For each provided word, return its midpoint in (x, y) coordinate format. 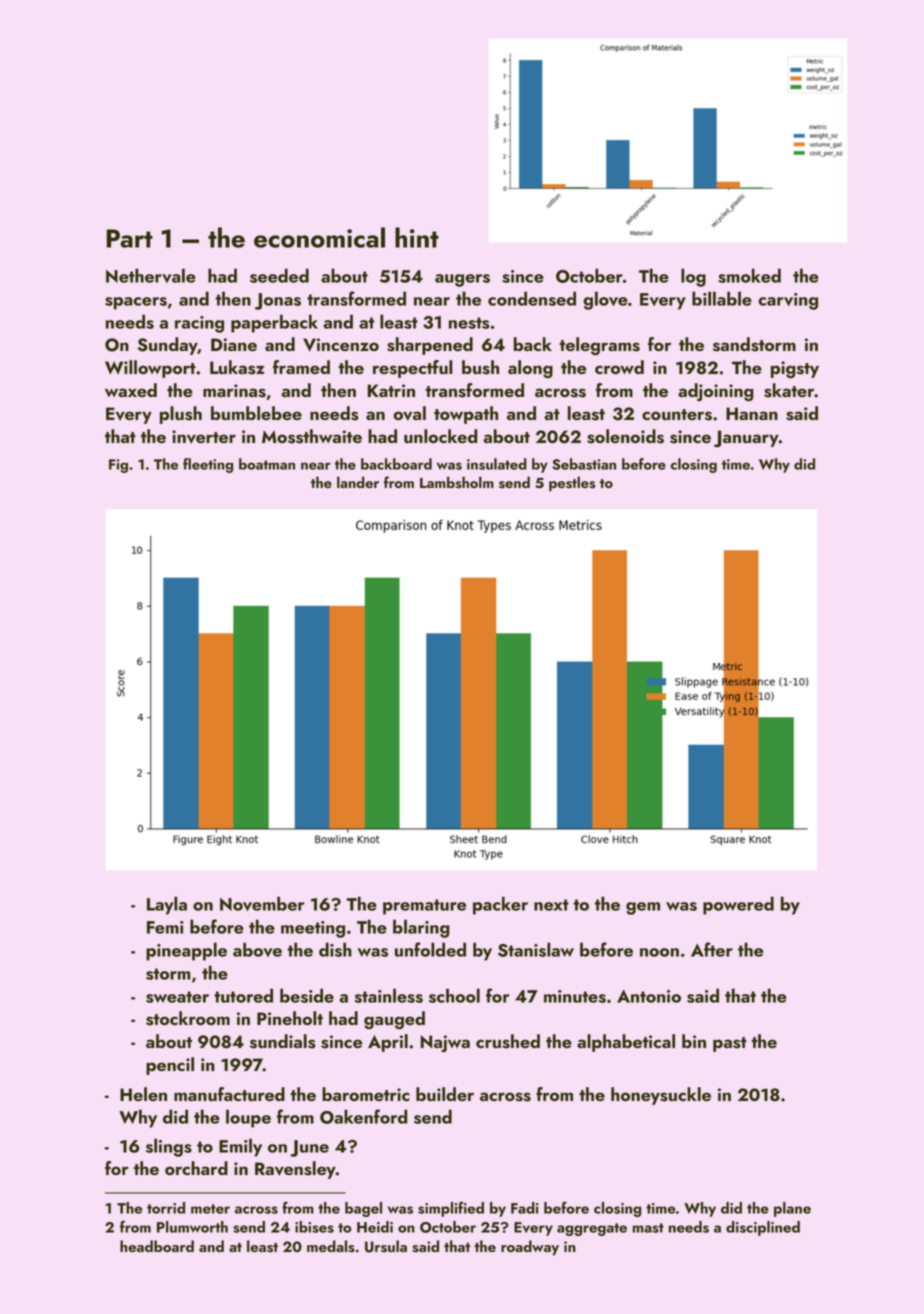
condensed (532, 298)
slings (169, 1147)
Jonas (278, 301)
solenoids (625, 436)
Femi (165, 927)
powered (738, 905)
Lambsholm (457, 482)
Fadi (525, 1208)
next (551, 905)
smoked (749, 275)
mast (648, 1228)
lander (358, 482)
